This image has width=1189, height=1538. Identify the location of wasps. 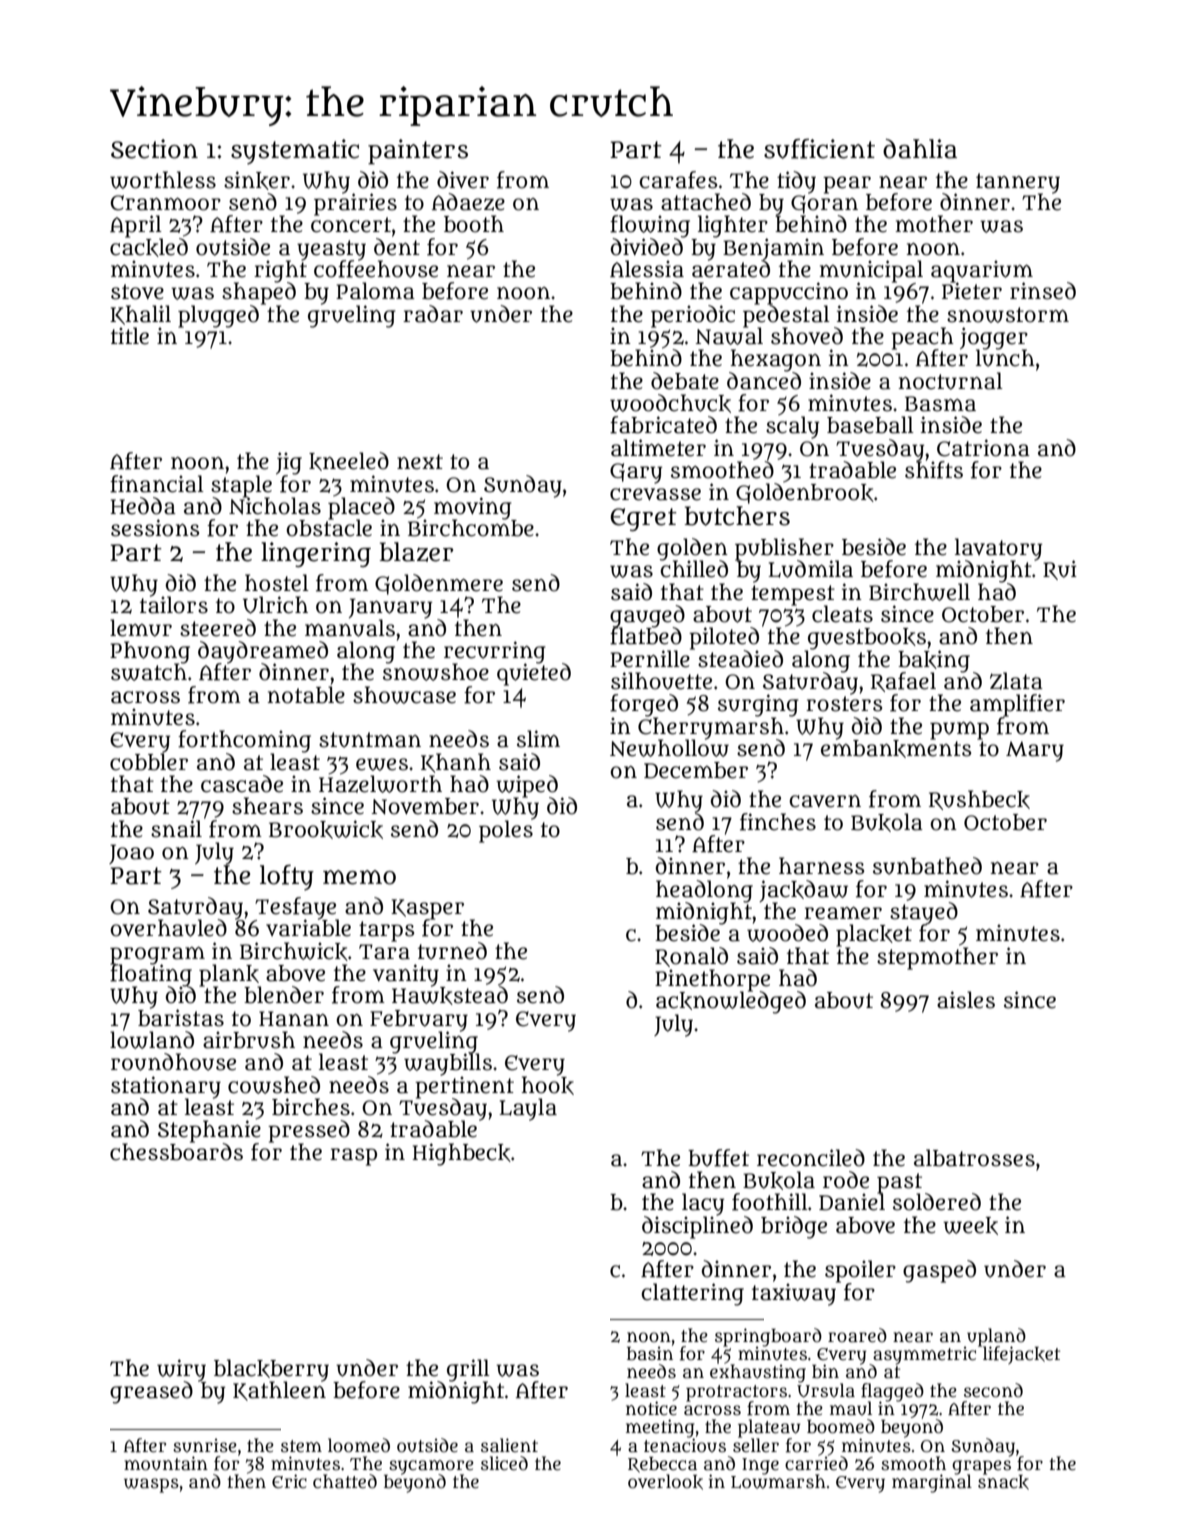
(151, 1485).
